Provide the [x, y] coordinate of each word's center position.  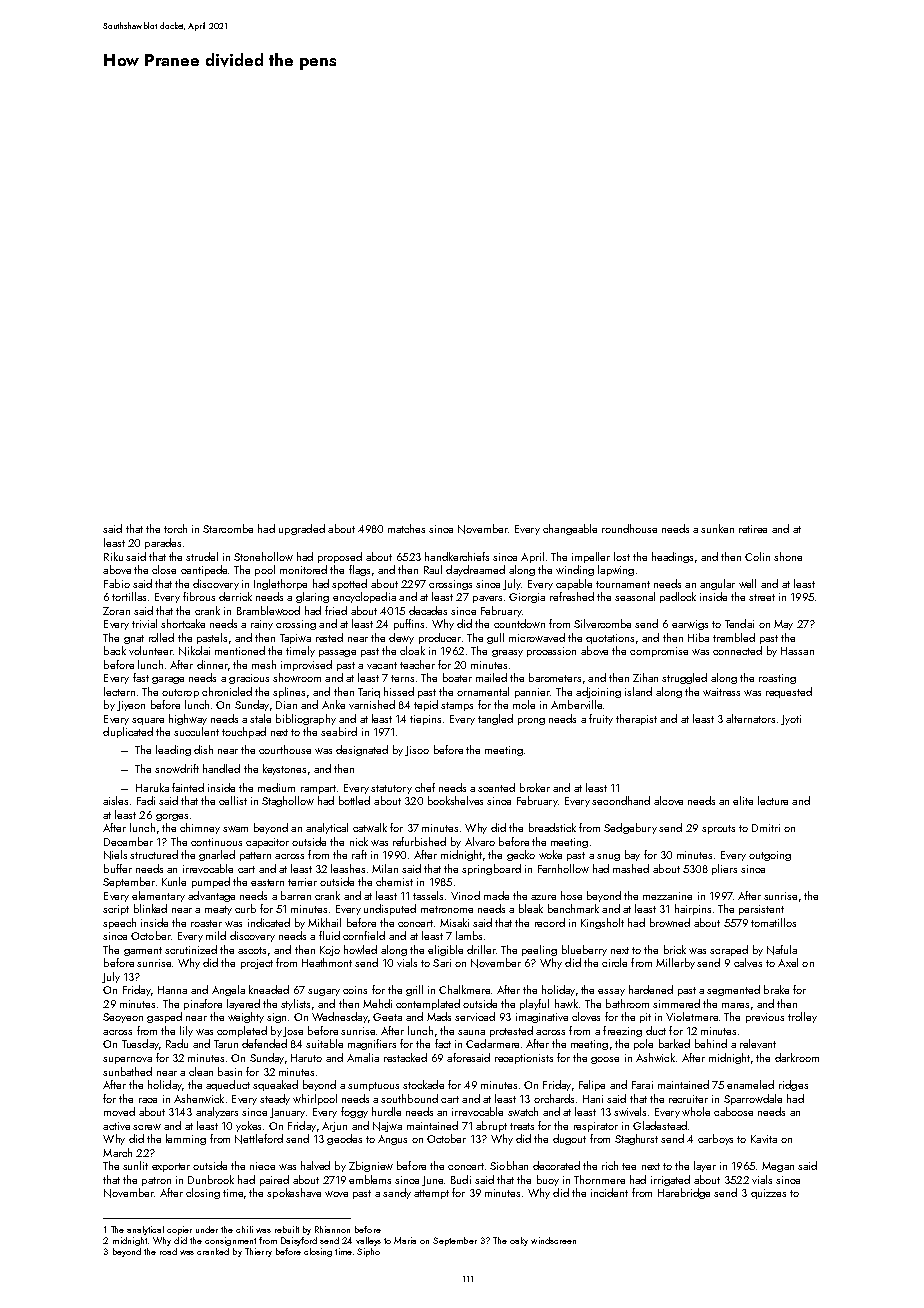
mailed [491, 677]
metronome [447, 909]
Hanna [172, 990]
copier [179, 1230]
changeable [570, 529]
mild [216, 935]
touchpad [244, 732]
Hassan [797, 651]
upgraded [302, 529]
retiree [753, 529]
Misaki [454, 922]
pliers [724, 869]
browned [670, 922]
